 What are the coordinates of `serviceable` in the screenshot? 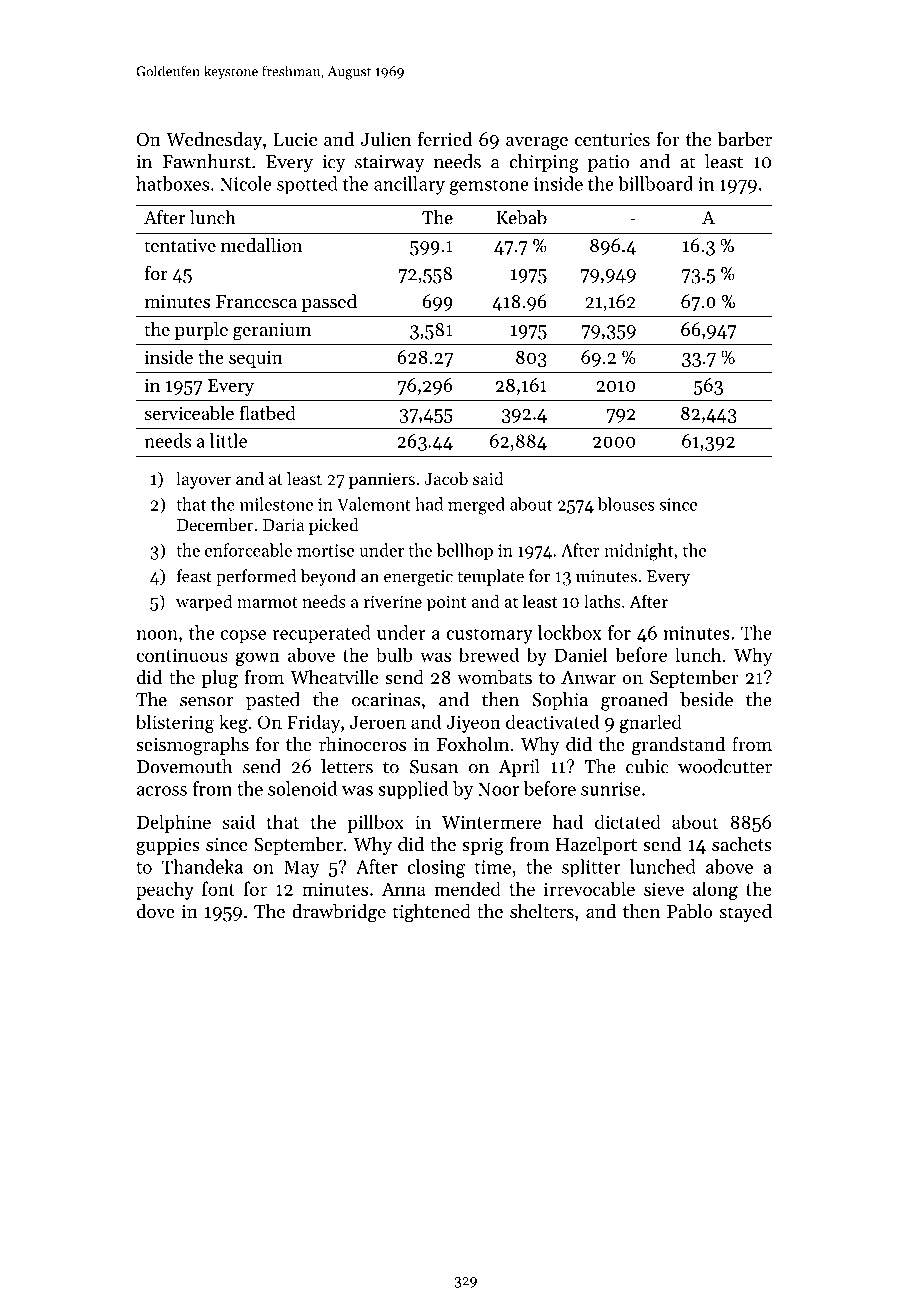 It's located at (189, 412).
